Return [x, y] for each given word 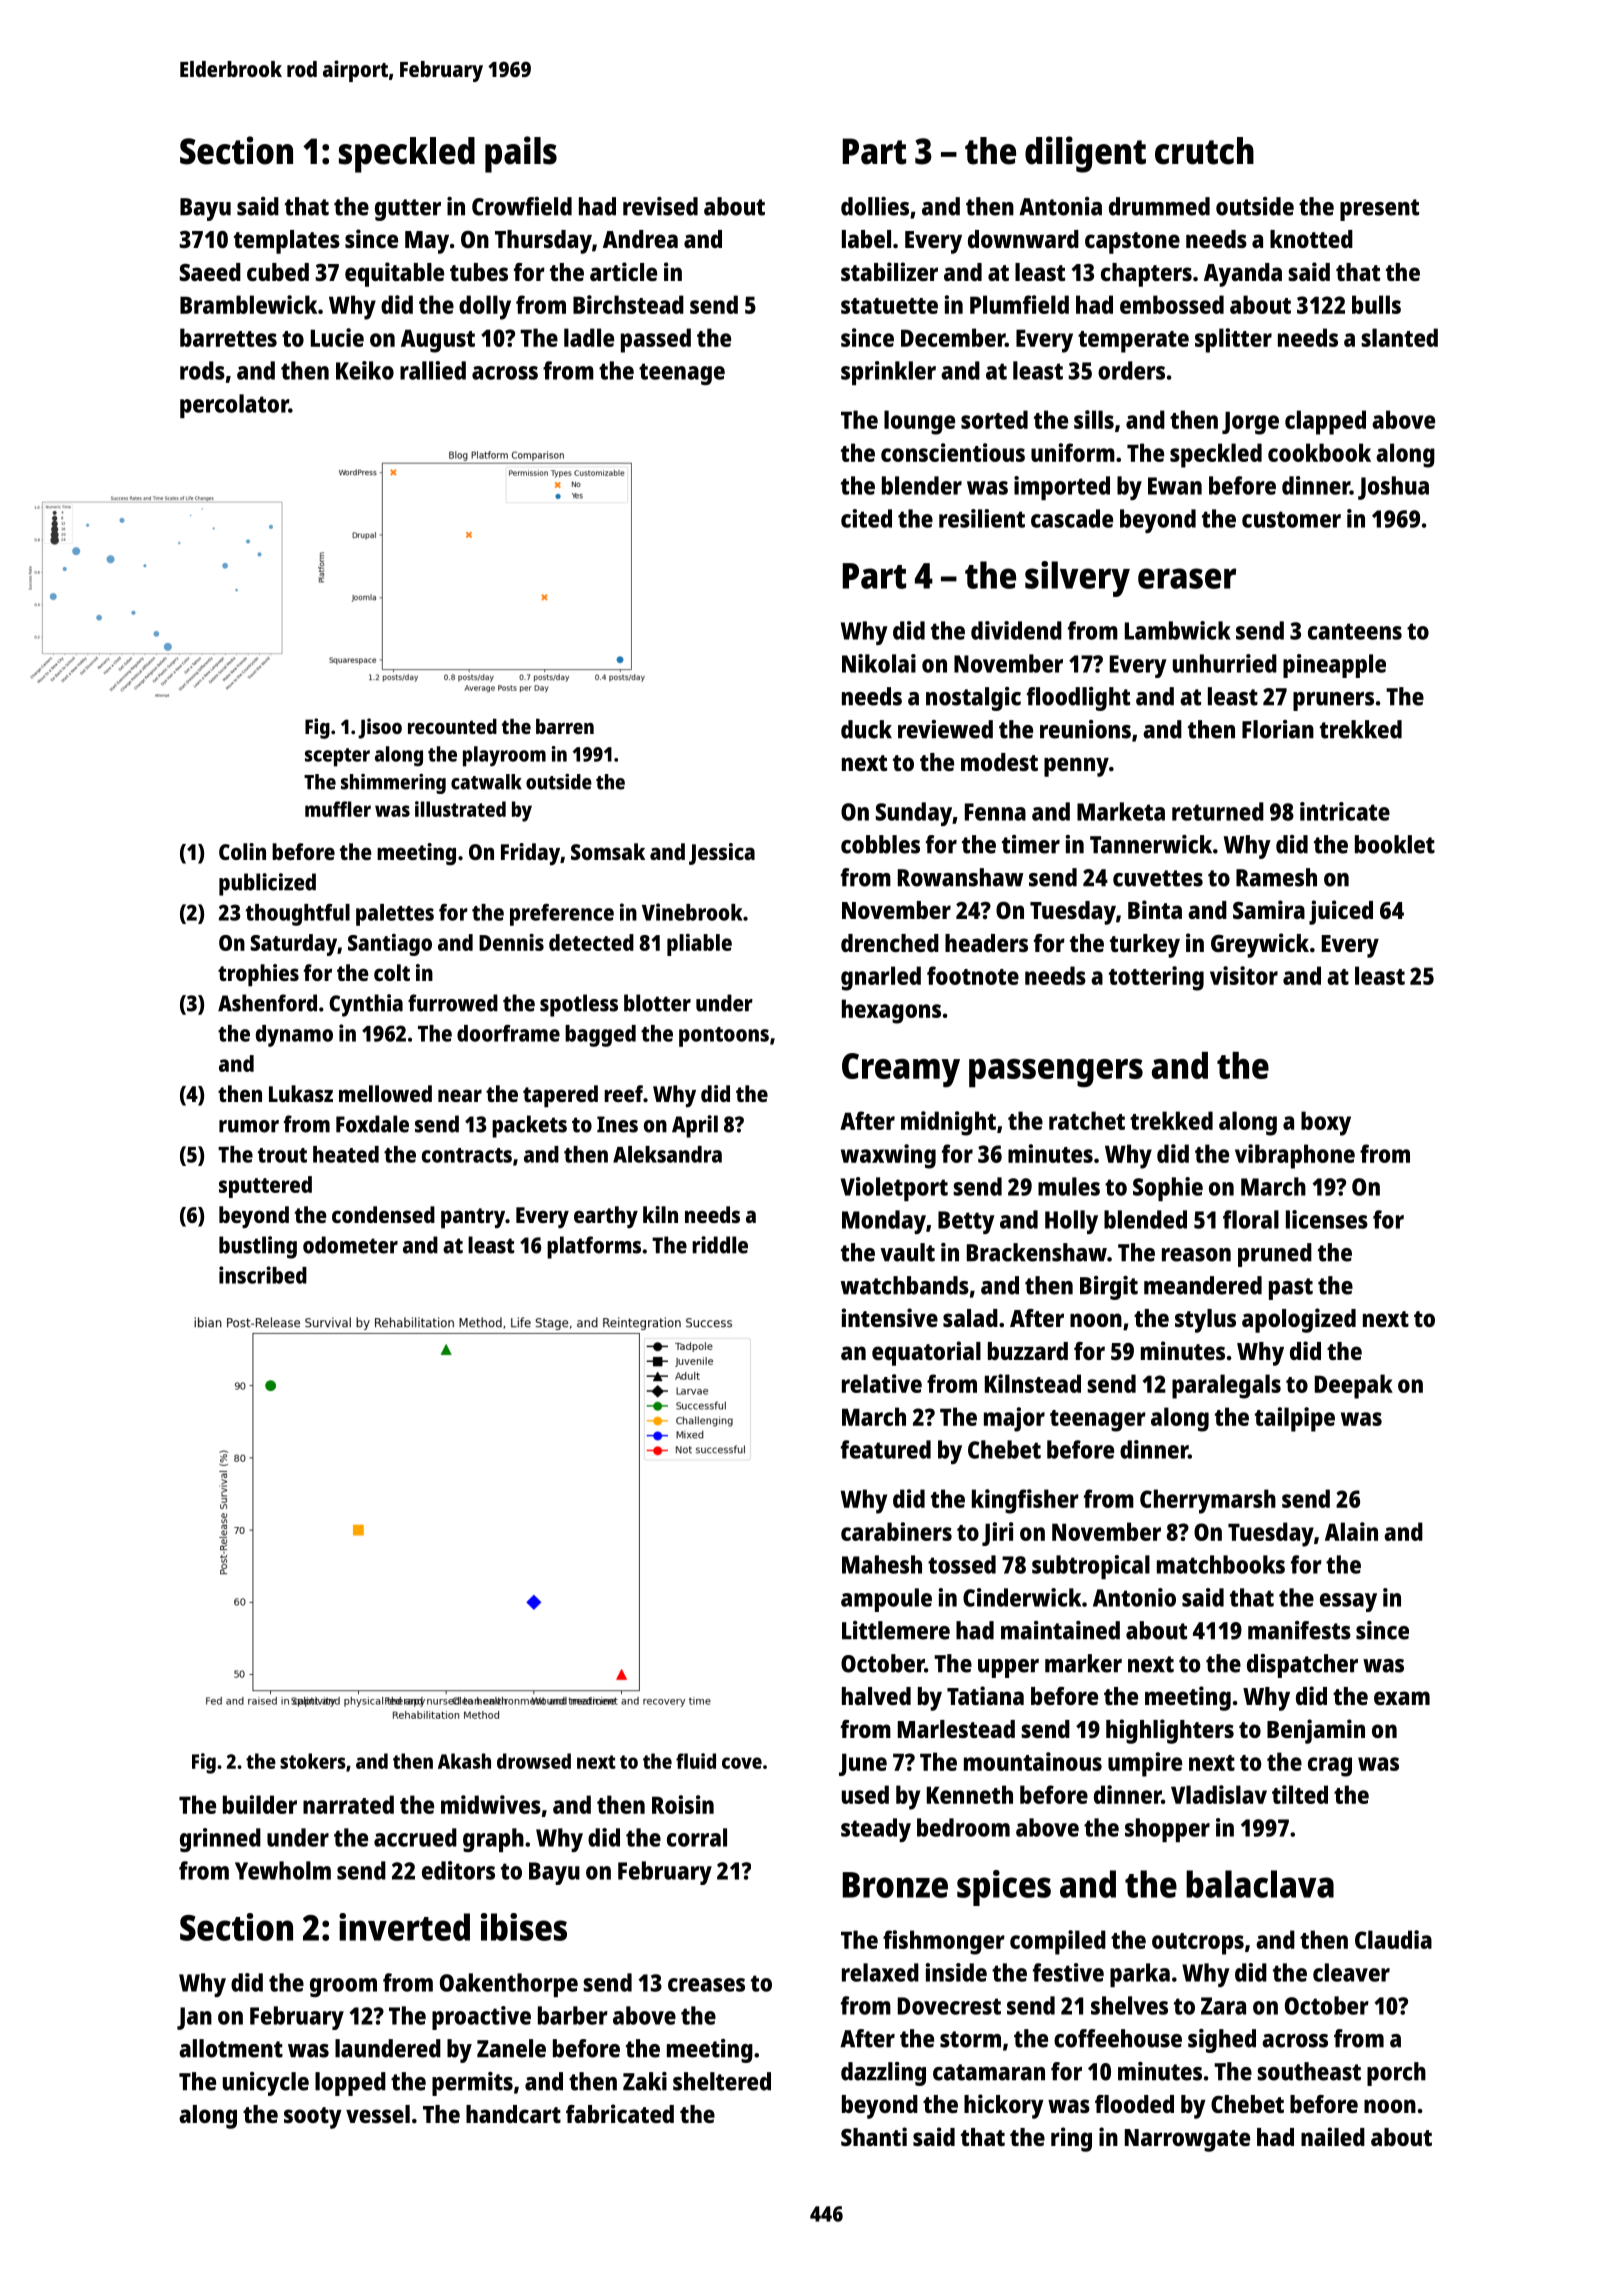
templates [287, 242]
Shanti [874, 2136]
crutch [1204, 151]
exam [1402, 1698]
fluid [696, 1761]
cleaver [1351, 1972]
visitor [1244, 975]
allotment [231, 2048]
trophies [258, 975]
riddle [720, 1245]
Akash [464, 1761]
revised [660, 206]
